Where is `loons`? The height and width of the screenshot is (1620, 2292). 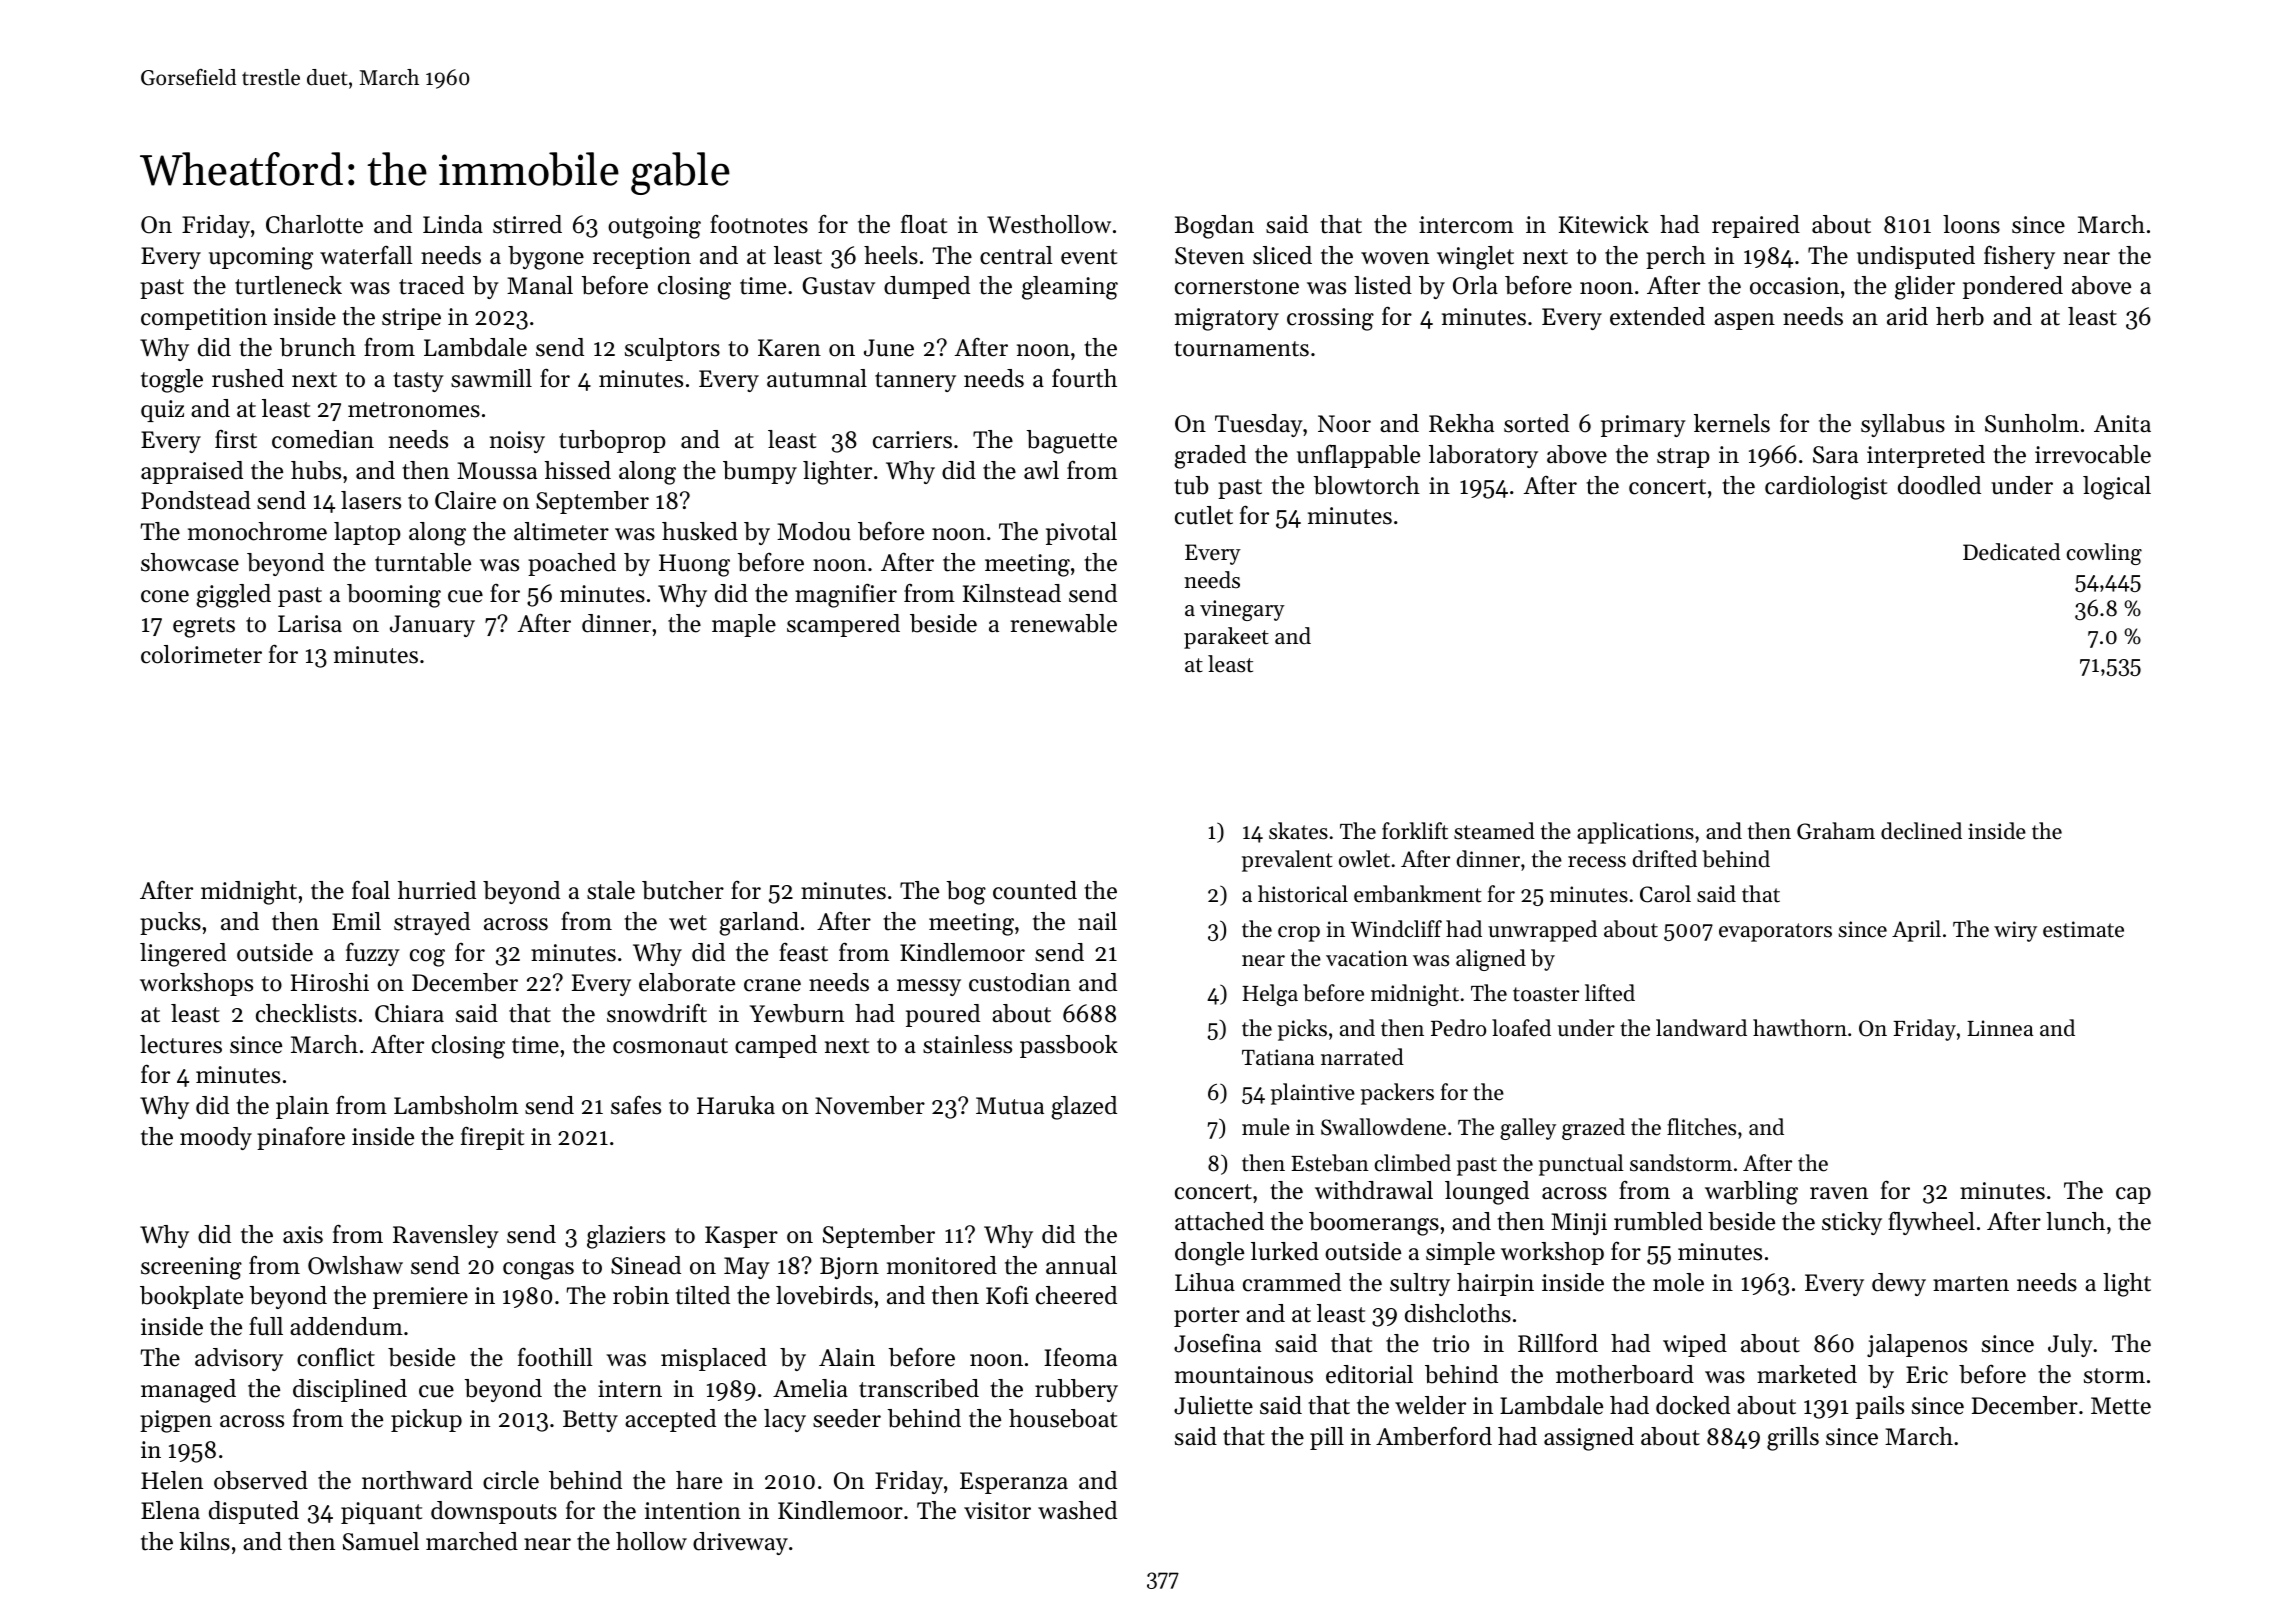
loons is located at coordinates (1971, 224).
